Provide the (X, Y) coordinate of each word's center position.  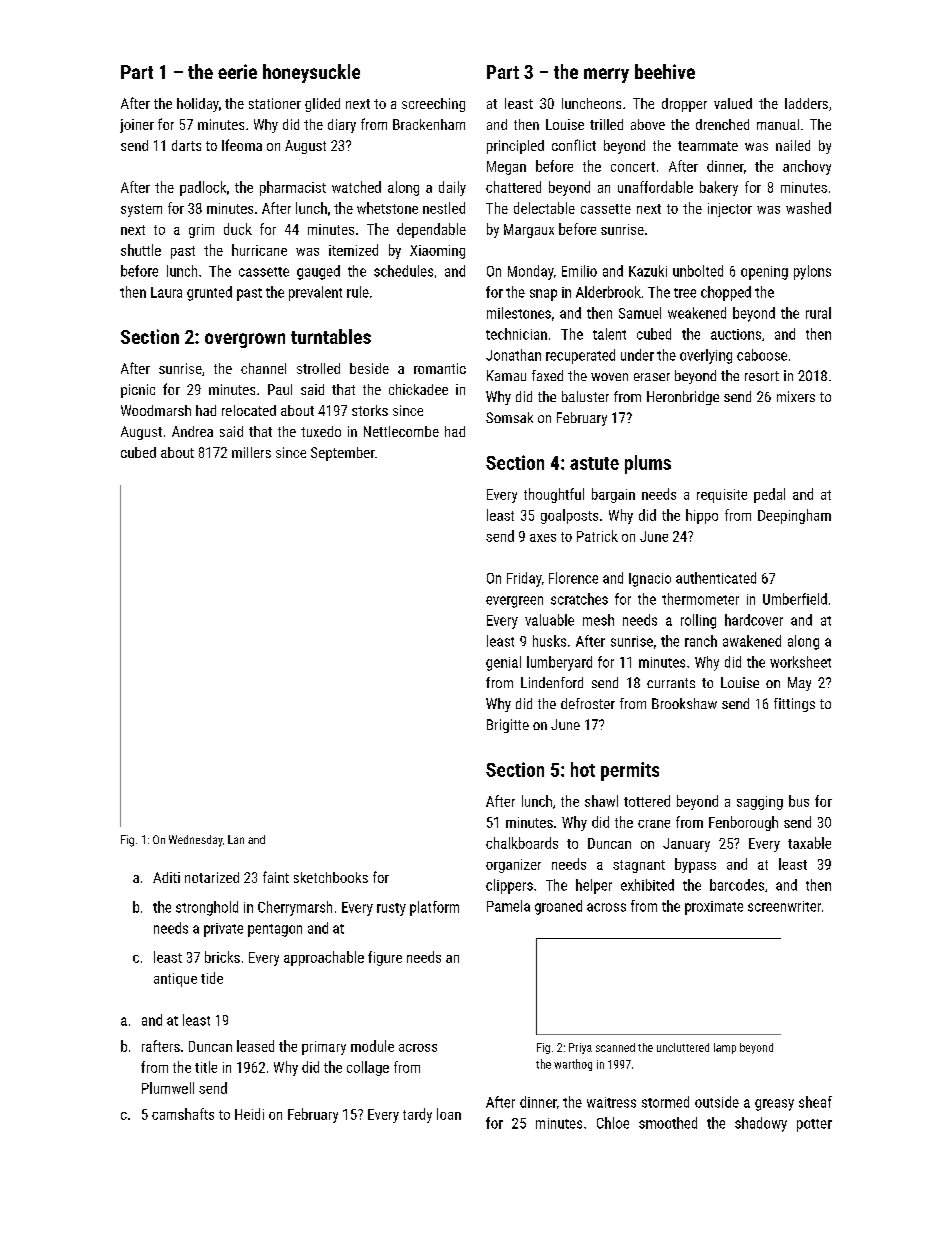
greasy (774, 1105)
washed (808, 208)
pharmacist (293, 188)
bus (799, 801)
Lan (236, 839)
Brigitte (508, 726)
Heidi (249, 1114)
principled (515, 147)
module (372, 1046)
